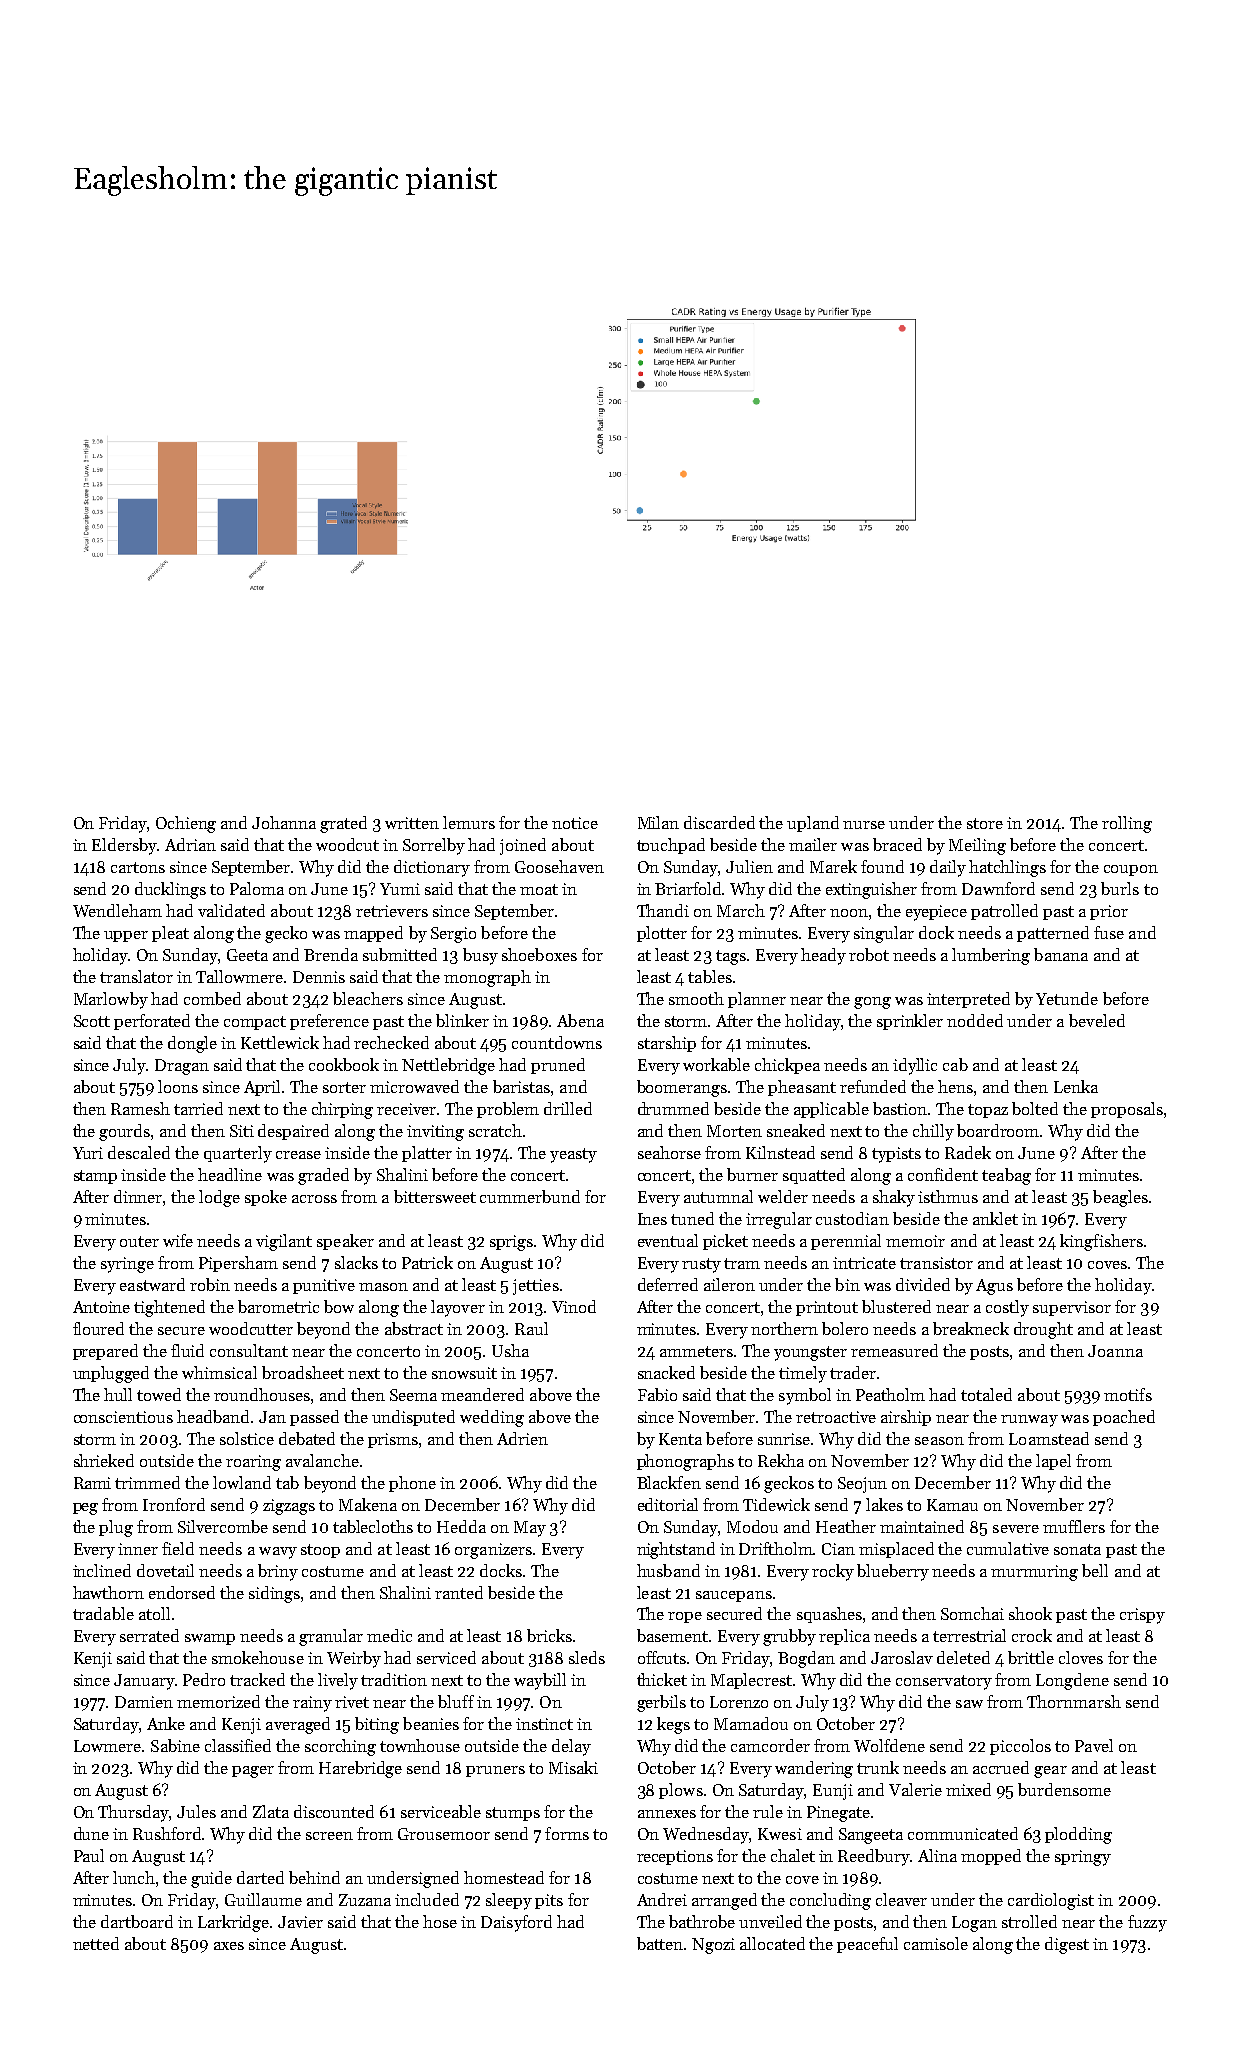 The height and width of the screenshot is (2051, 1245). What do you see at coordinates (186, 824) in the screenshot?
I see `Ochieng` at bounding box center [186, 824].
